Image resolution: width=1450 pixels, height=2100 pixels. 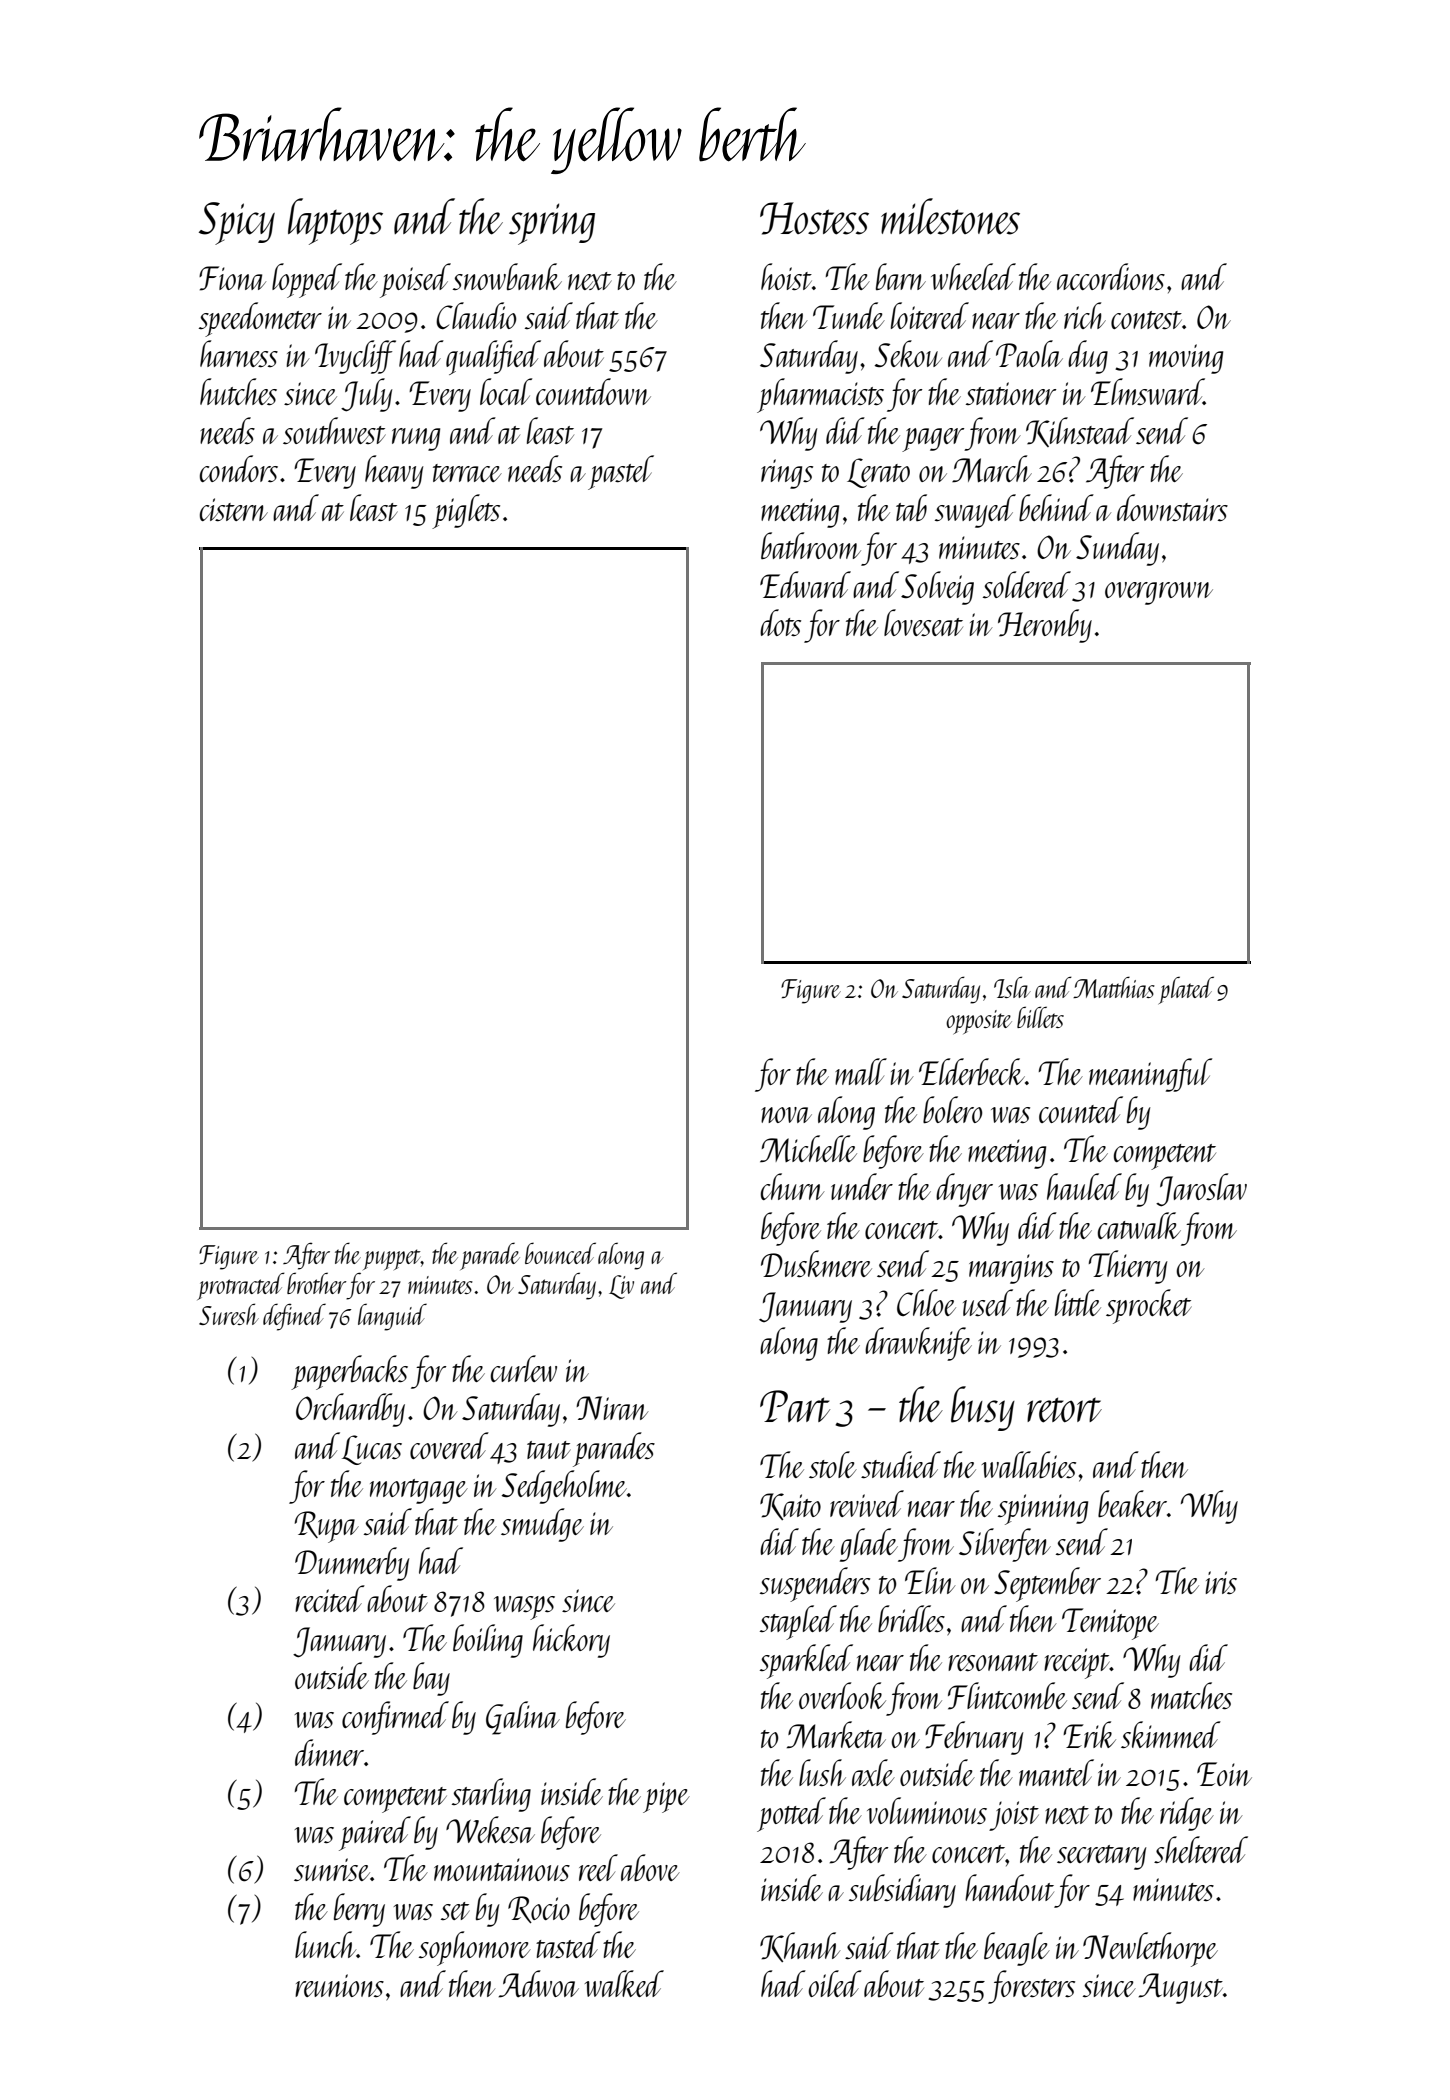 I want to click on Spicy, so click(x=237, y=223).
